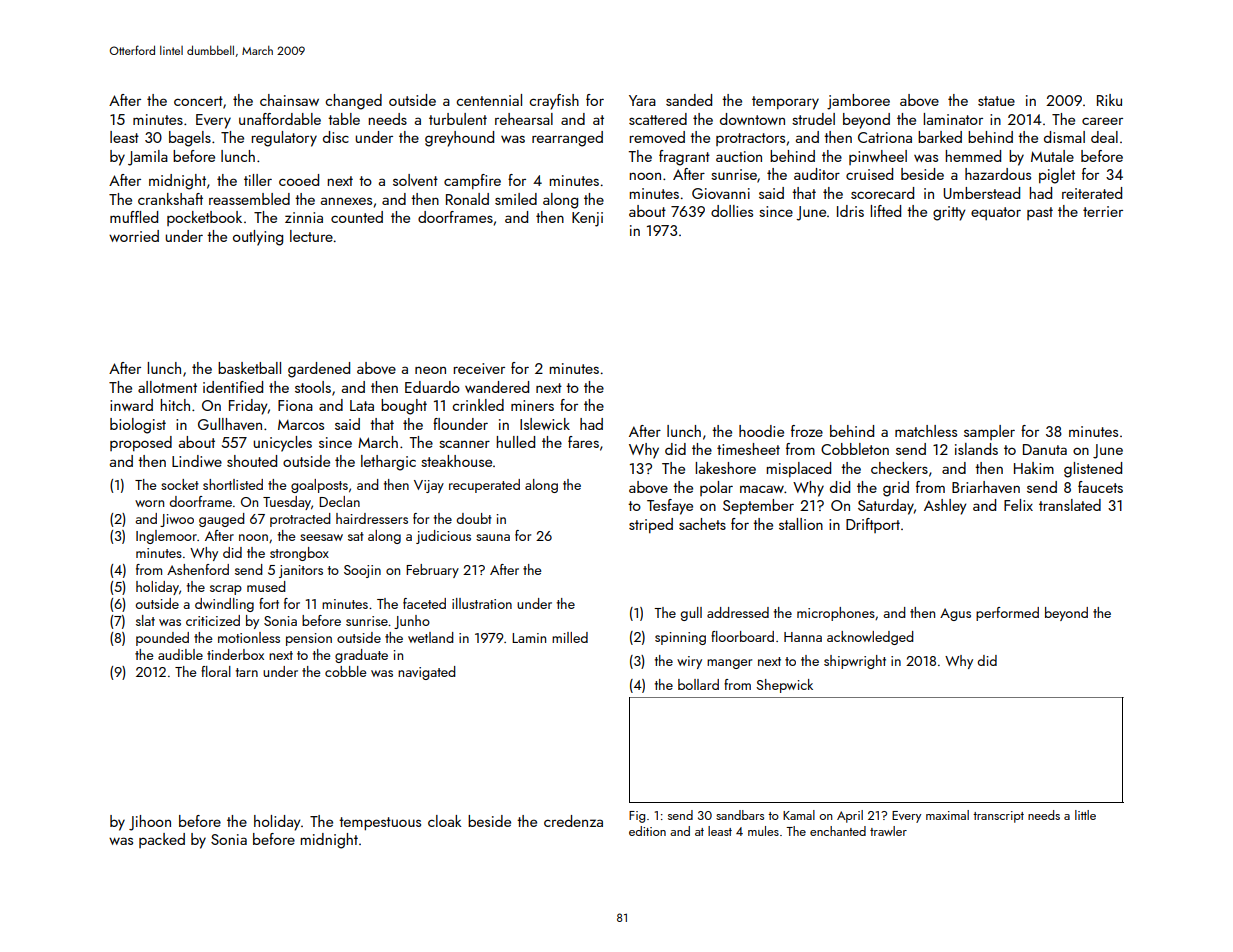 This page has width=1233, height=952. Describe the element at coordinates (311, 236) in the page. I see `lecture` at that location.
